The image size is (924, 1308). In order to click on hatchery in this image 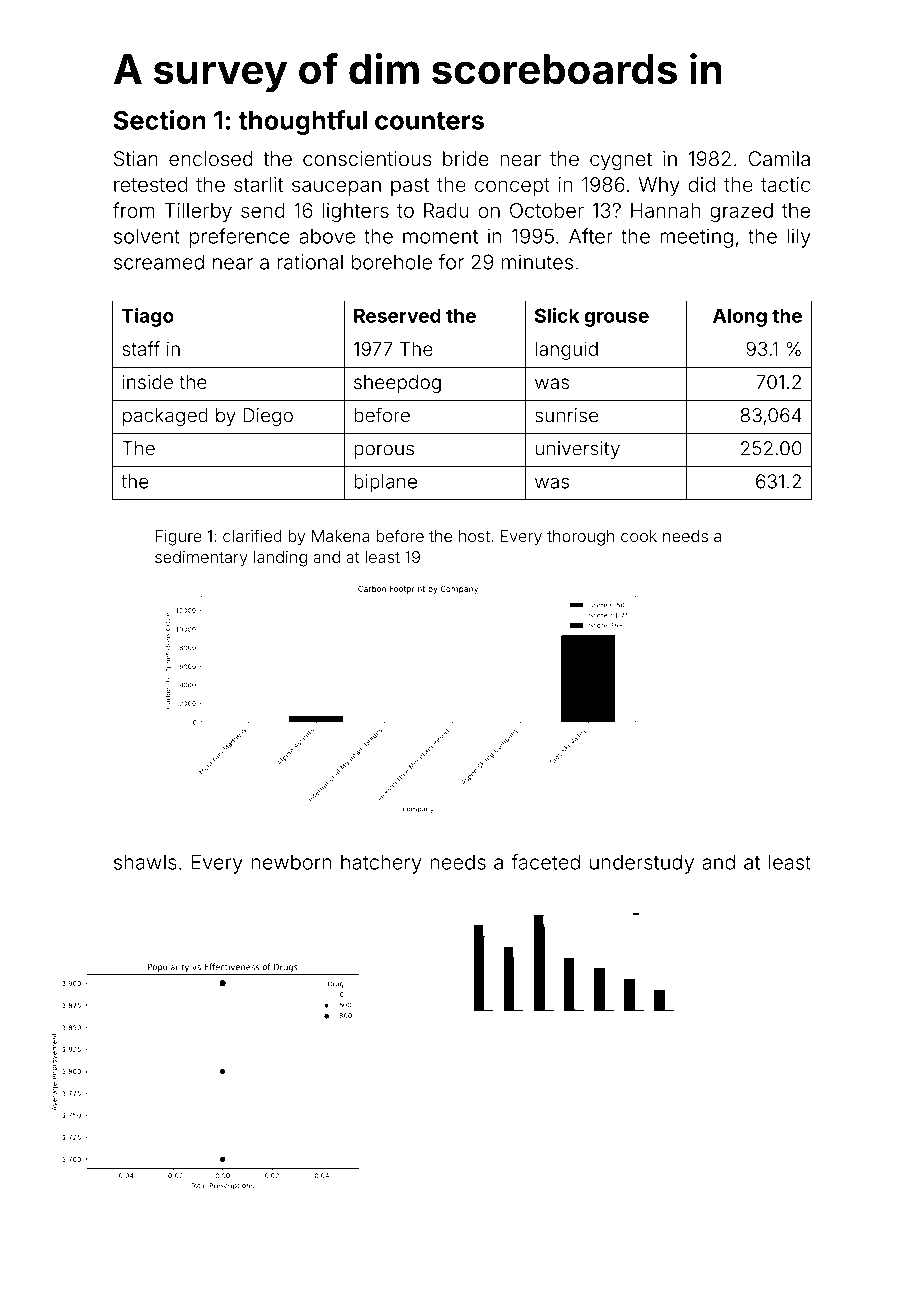, I will do `click(381, 864)`.
